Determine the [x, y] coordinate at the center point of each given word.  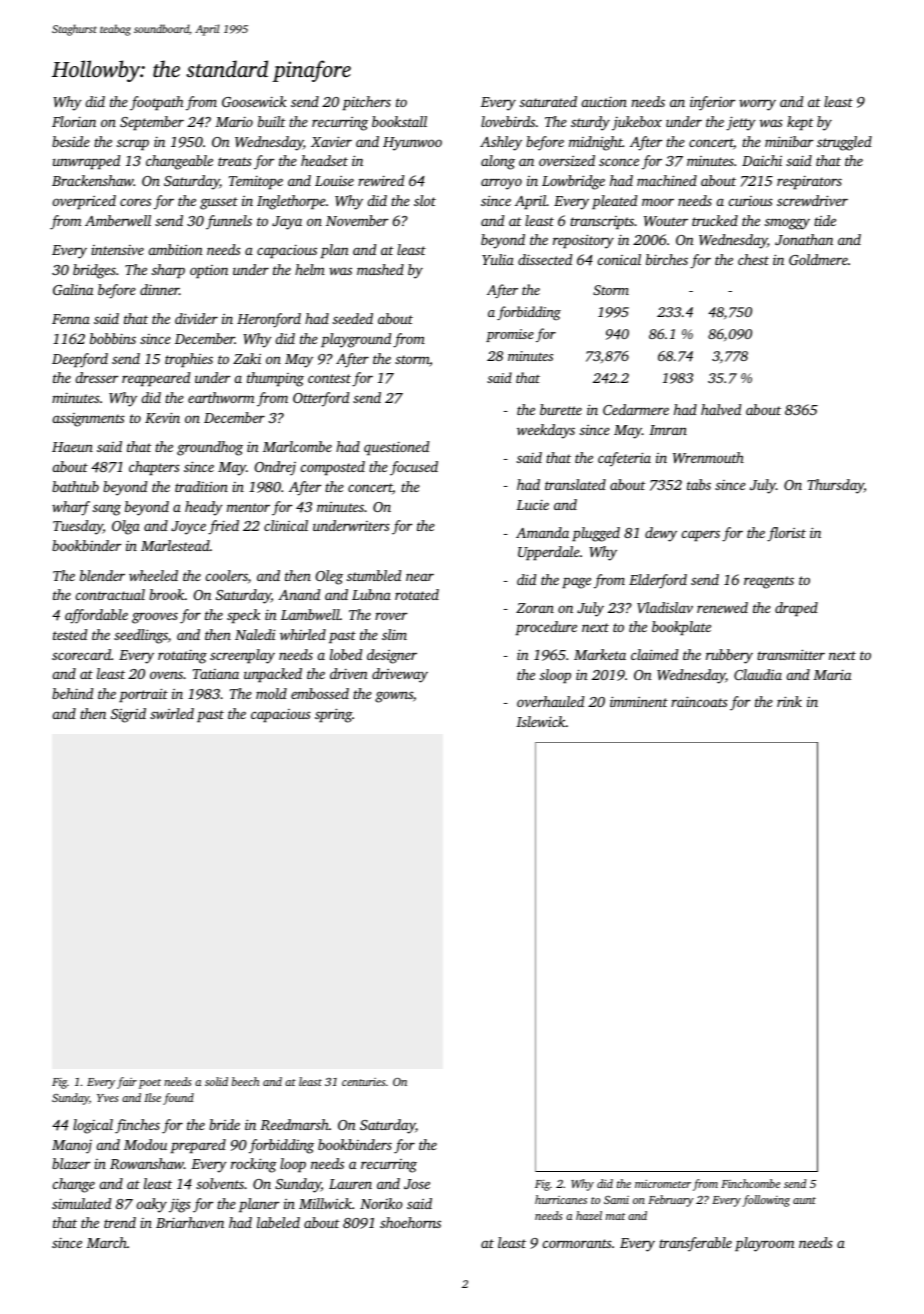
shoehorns [410, 1222]
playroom [764, 1244]
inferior [712, 103]
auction [604, 101]
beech [245, 1081]
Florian [74, 121]
